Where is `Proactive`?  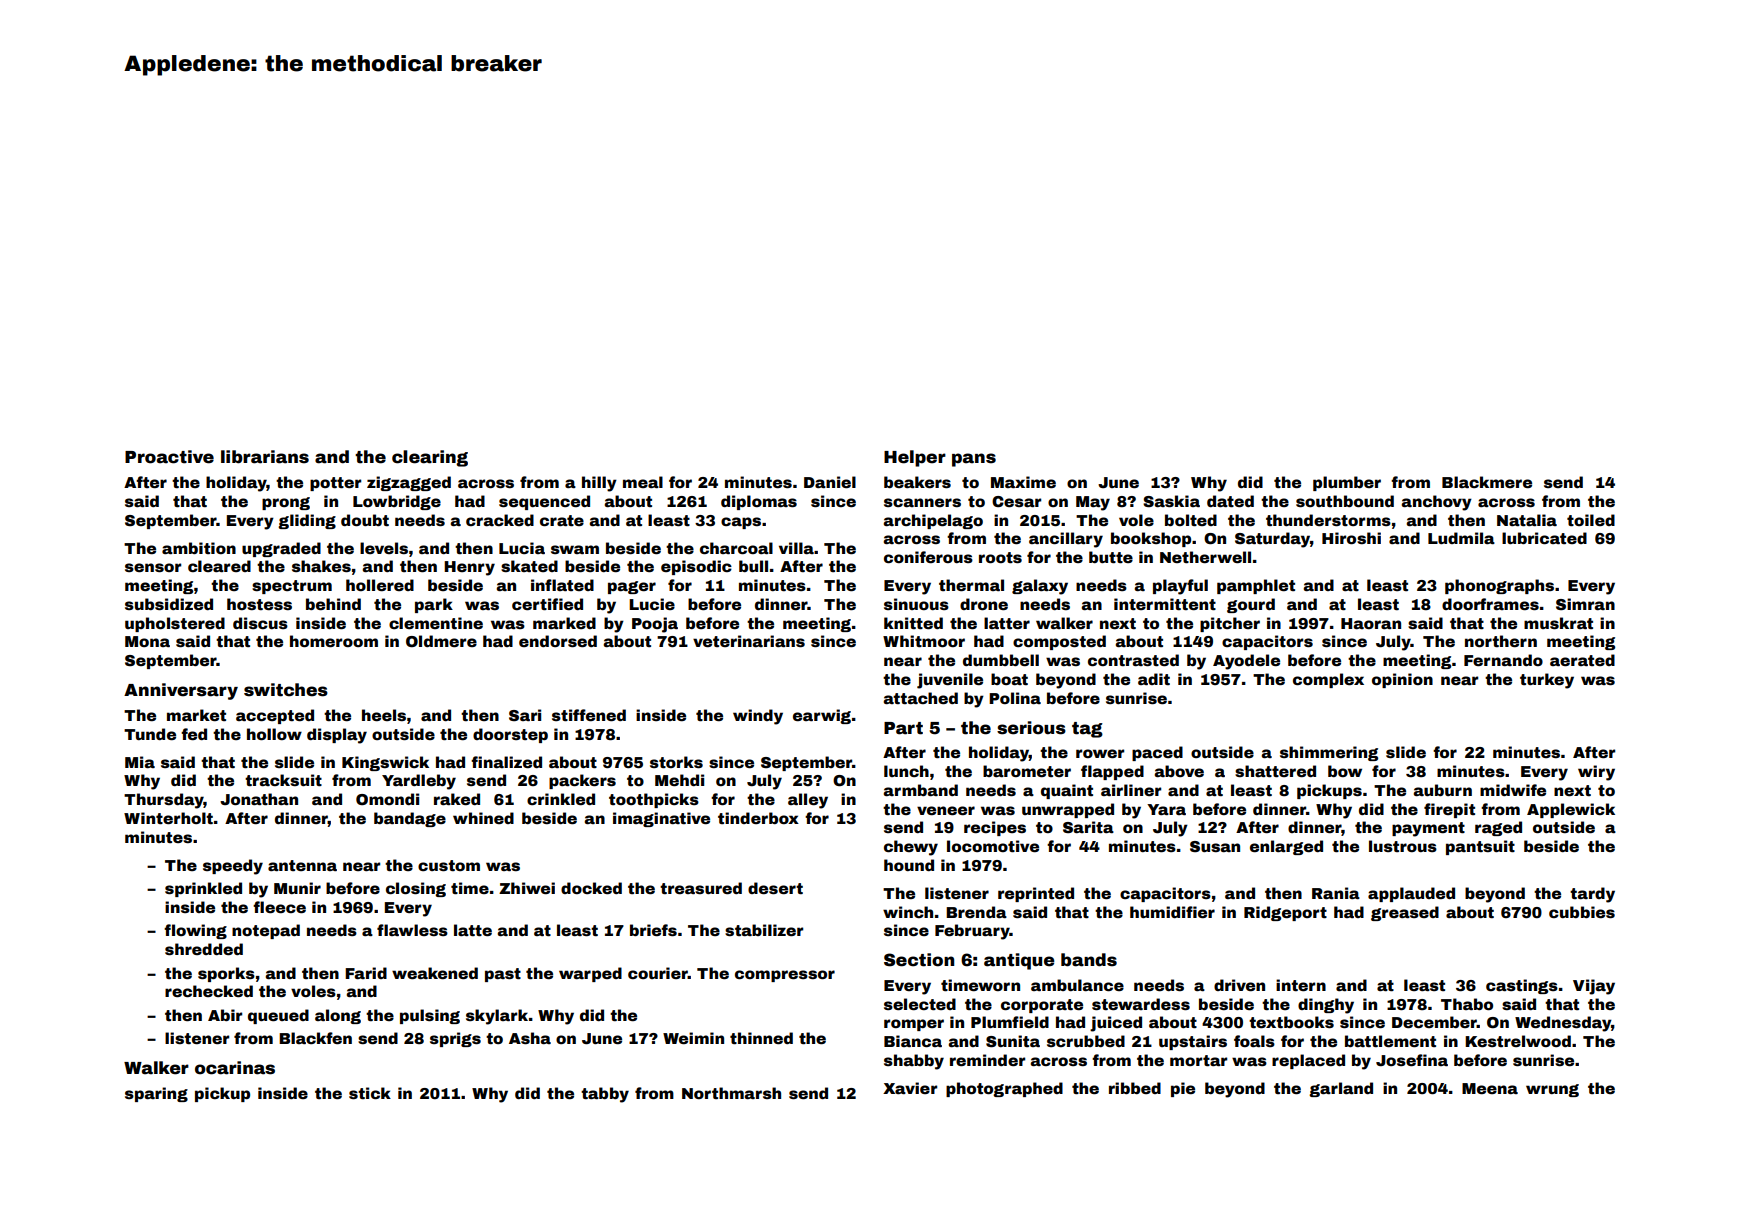
Proactive is located at coordinates (169, 457).
